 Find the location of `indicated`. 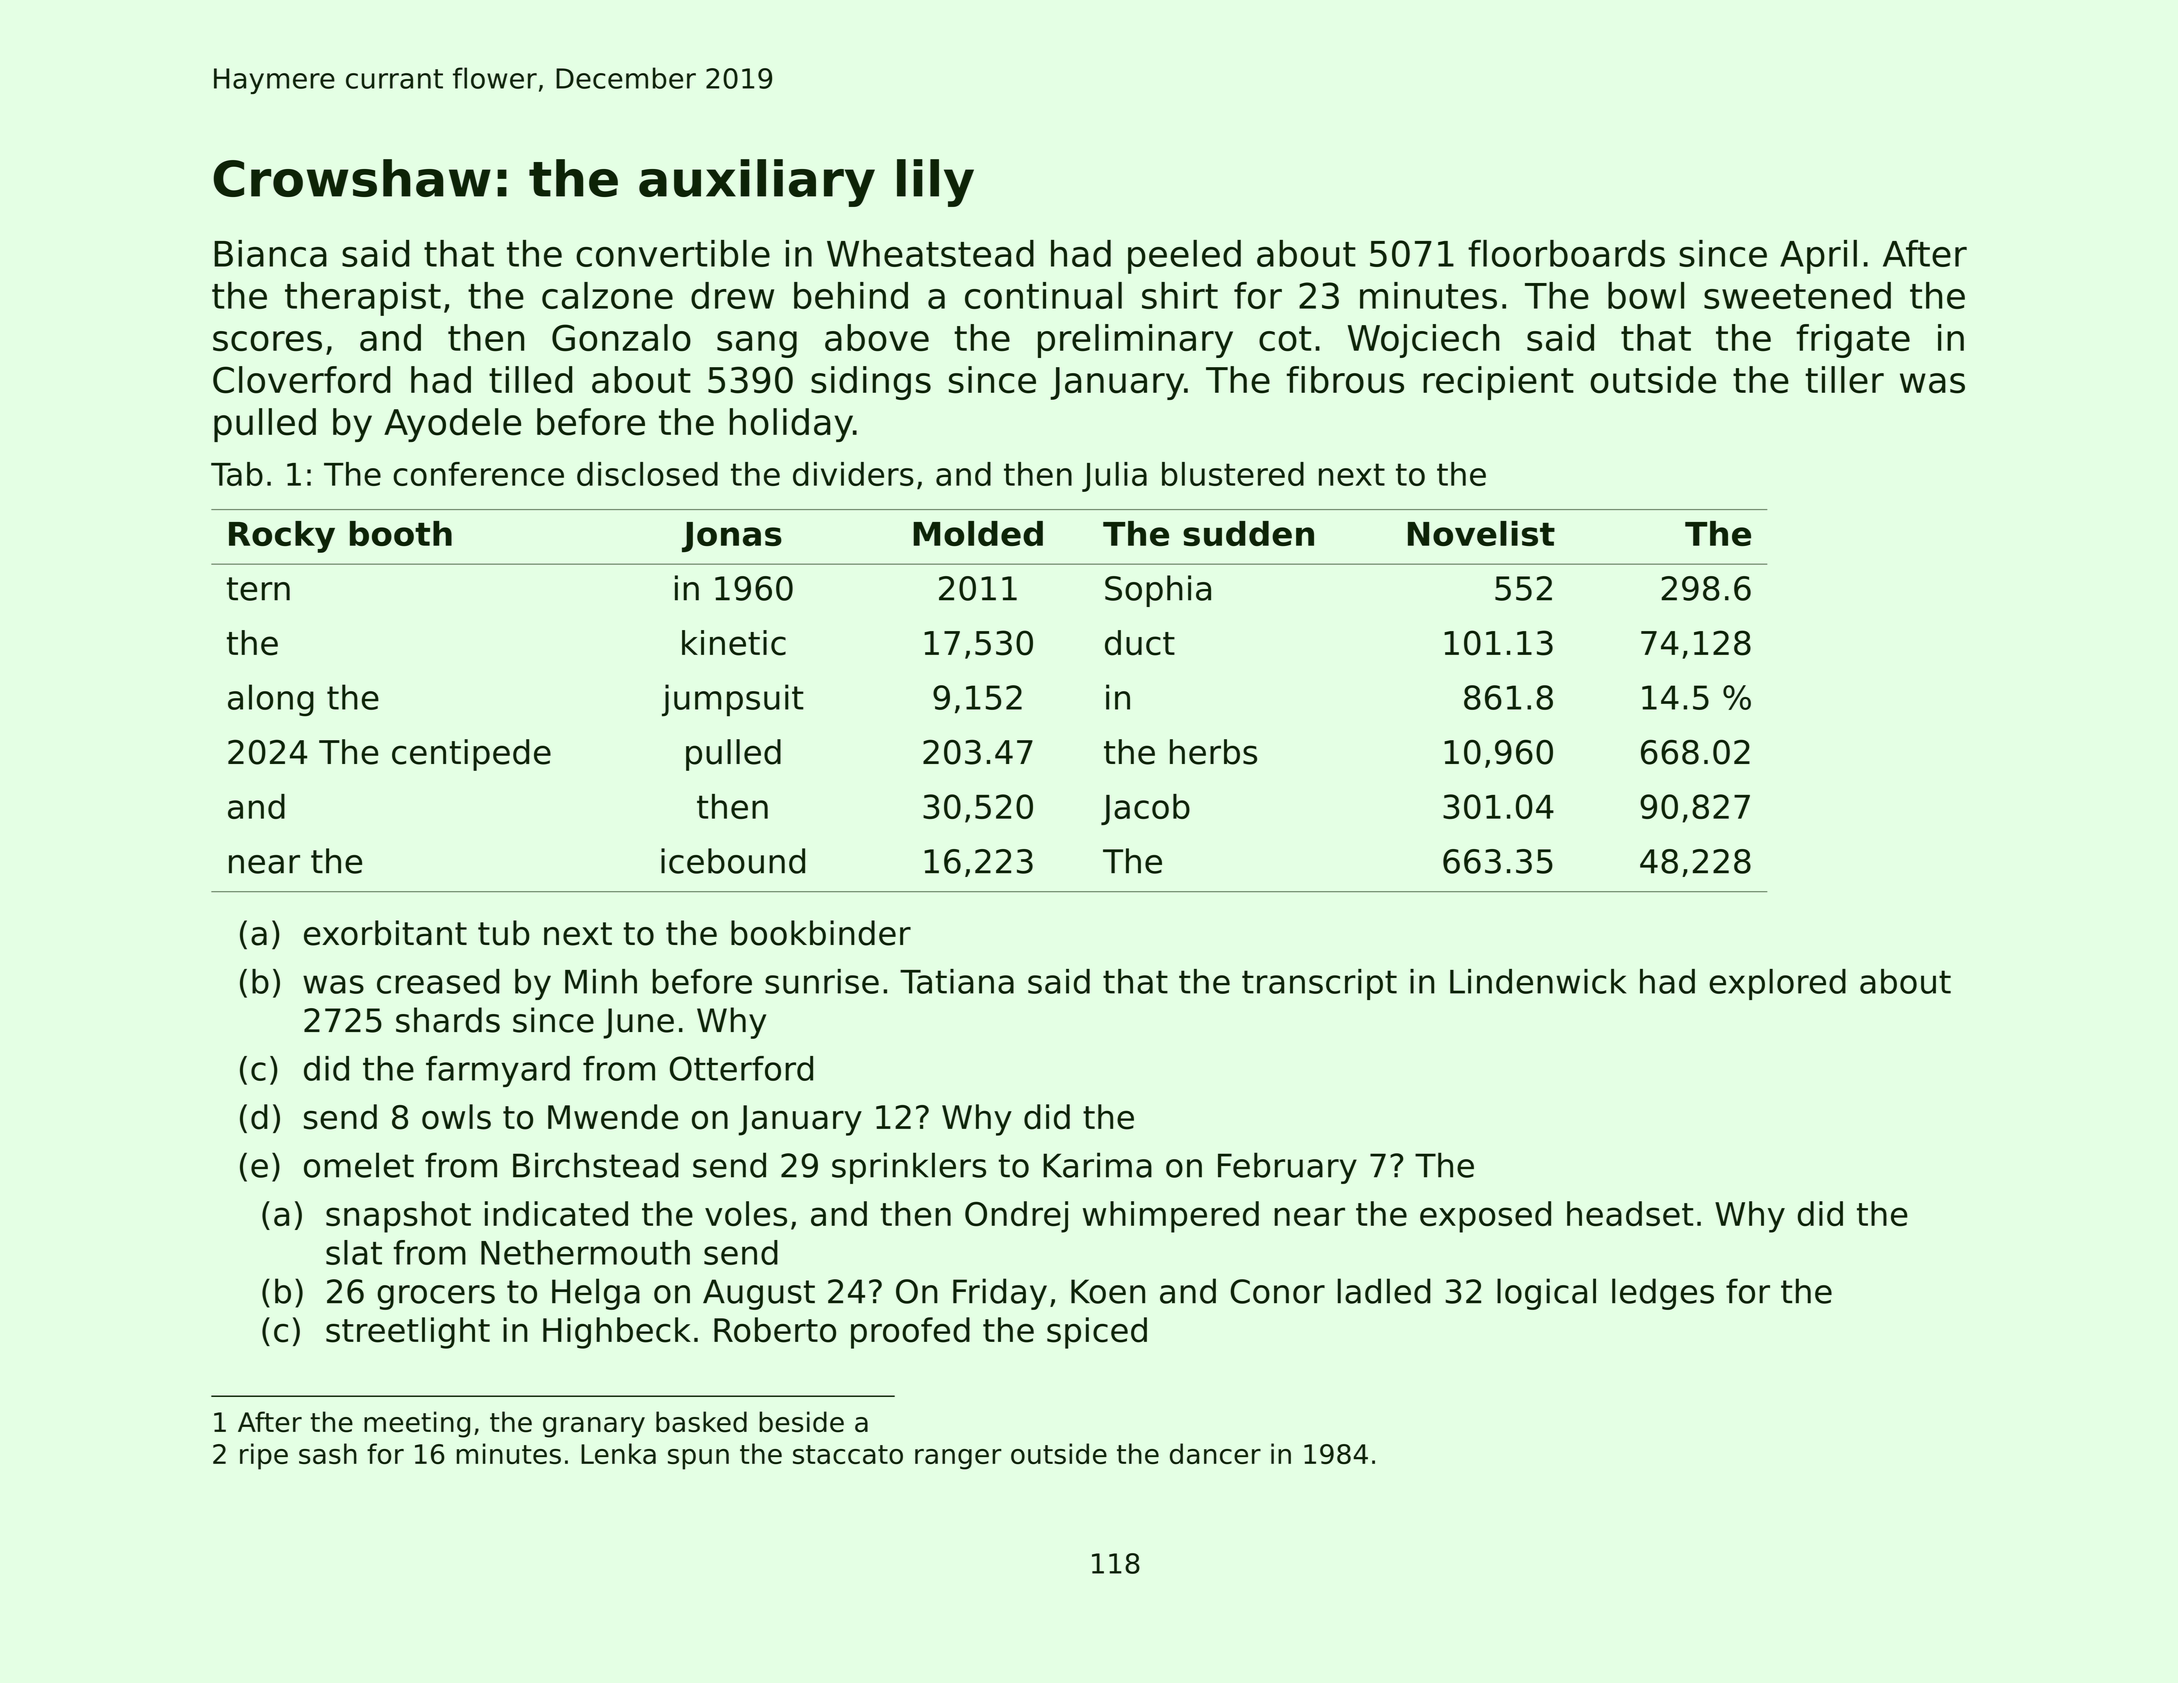

indicated is located at coordinates (556, 1213).
